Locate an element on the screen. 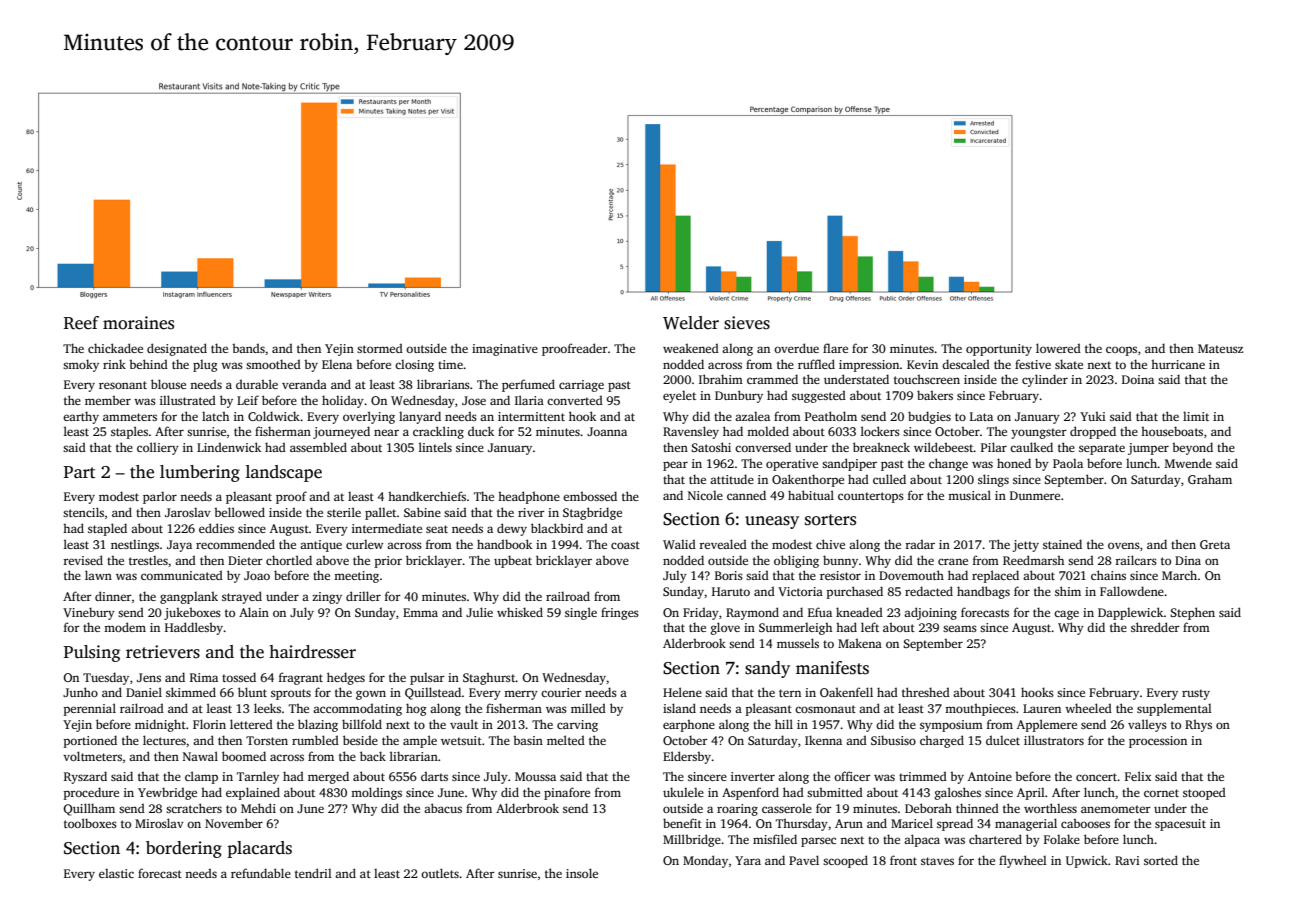 Image resolution: width=1308 pixels, height=924 pixels. insole is located at coordinates (582, 873).
